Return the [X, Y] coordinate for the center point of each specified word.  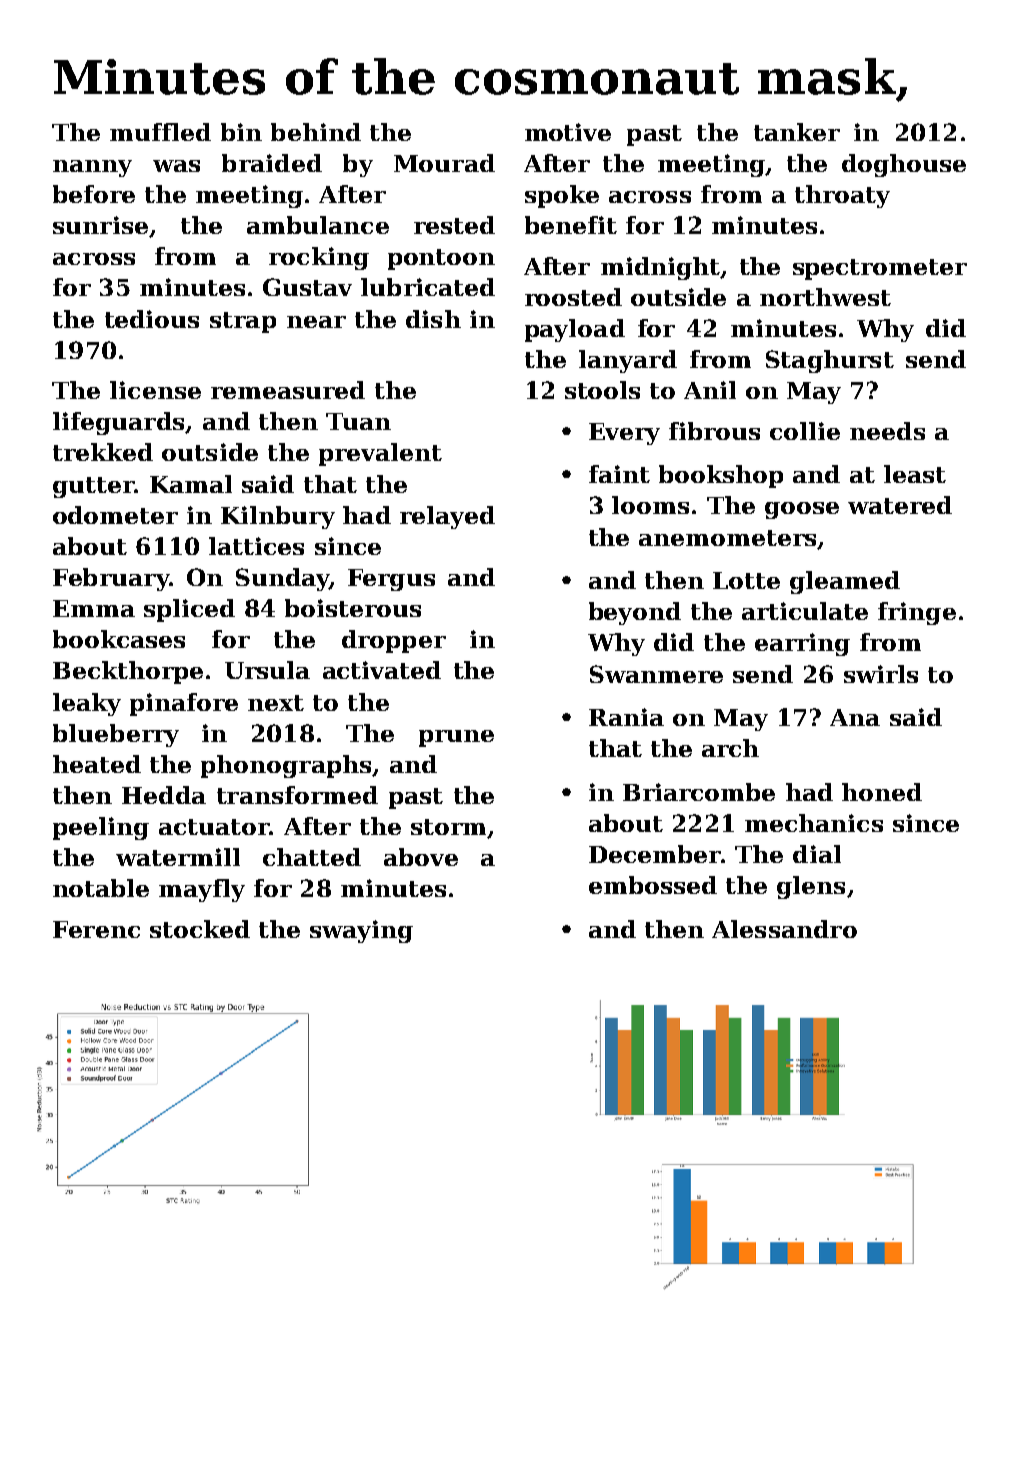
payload [575, 330]
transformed [297, 795]
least [915, 474]
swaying [361, 931]
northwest [825, 297]
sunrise [100, 225]
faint [619, 474]
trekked [103, 452]
